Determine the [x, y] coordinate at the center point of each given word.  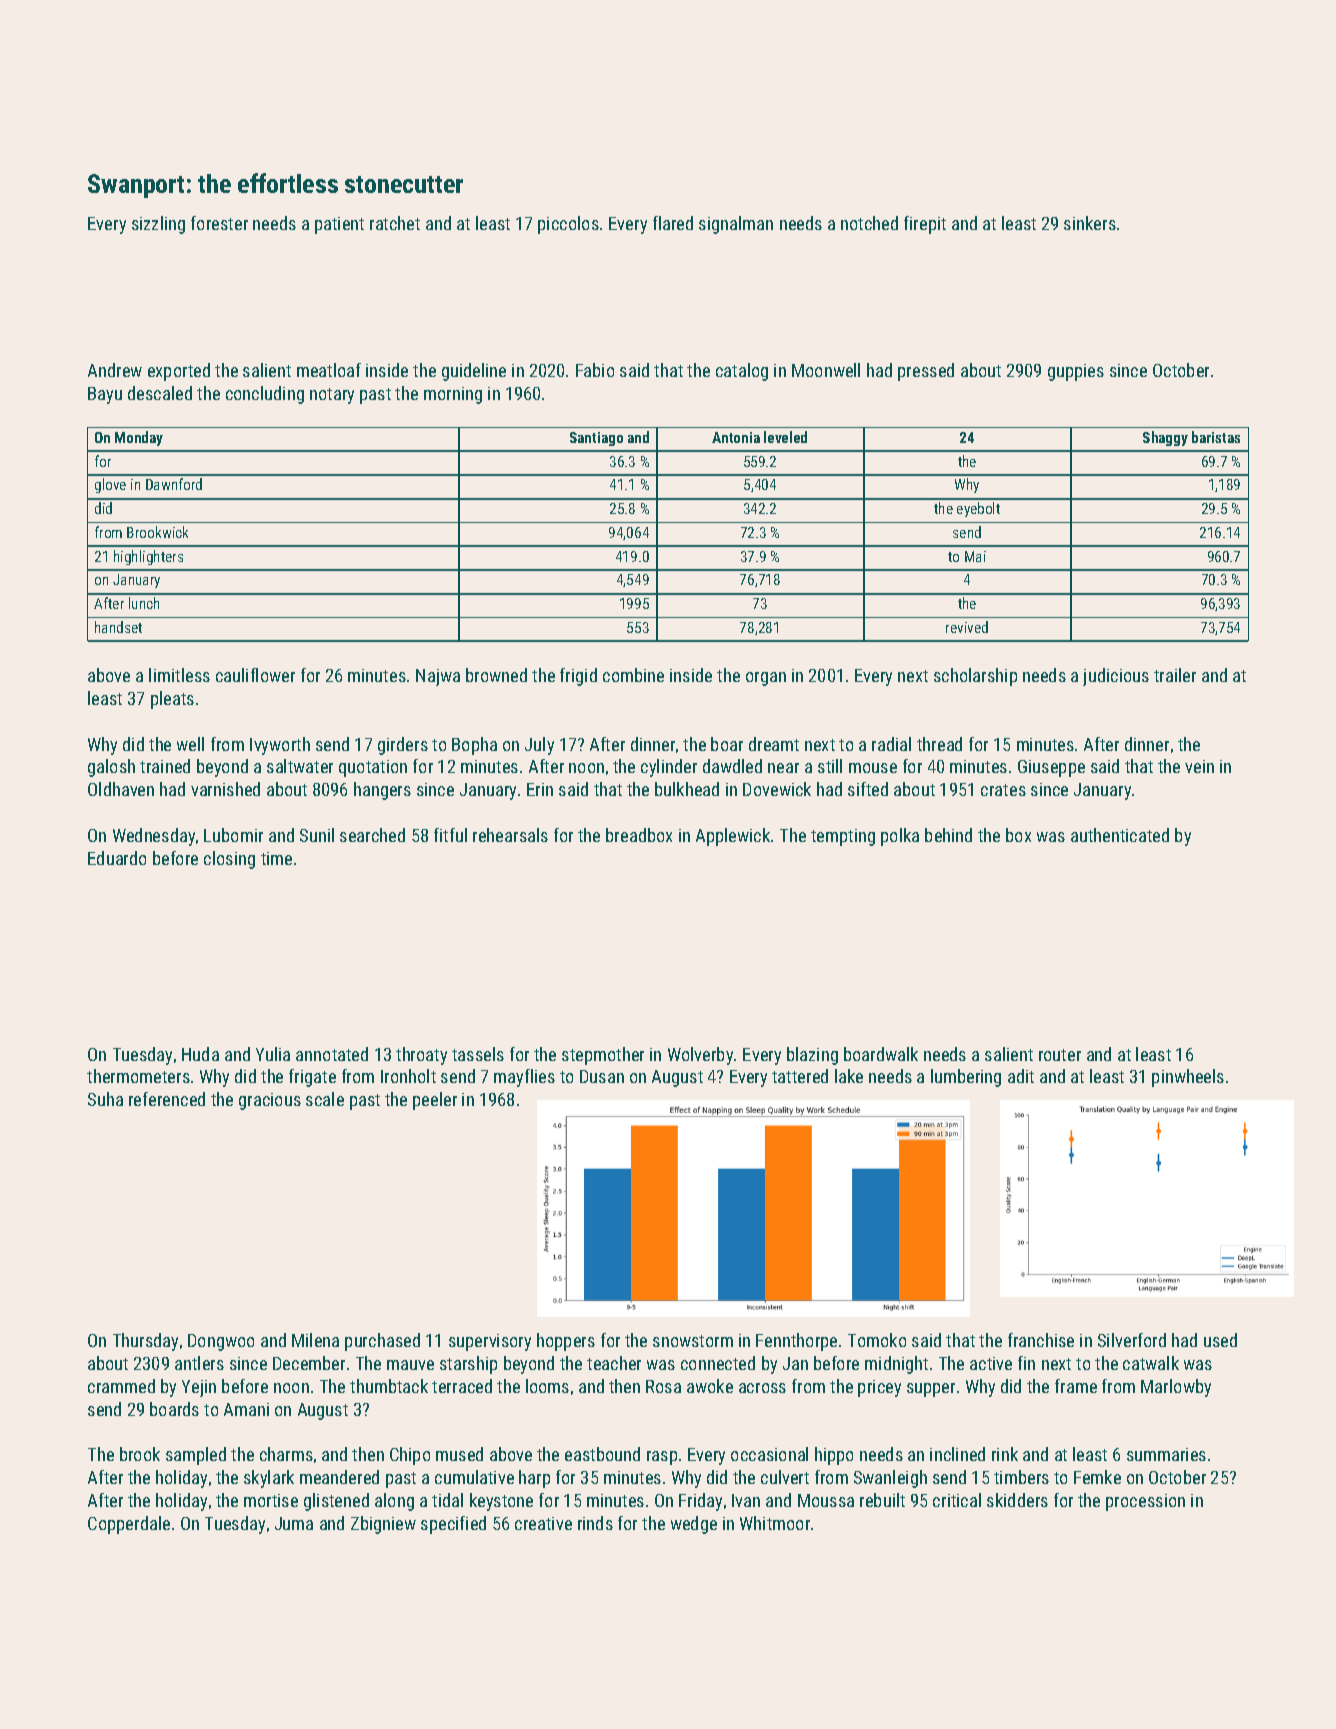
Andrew [115, 370]
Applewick [733, 837]
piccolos [568, 225]
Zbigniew [383, 1525]
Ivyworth [280, 746]
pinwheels [1188, 1078]
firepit [925, 225]
